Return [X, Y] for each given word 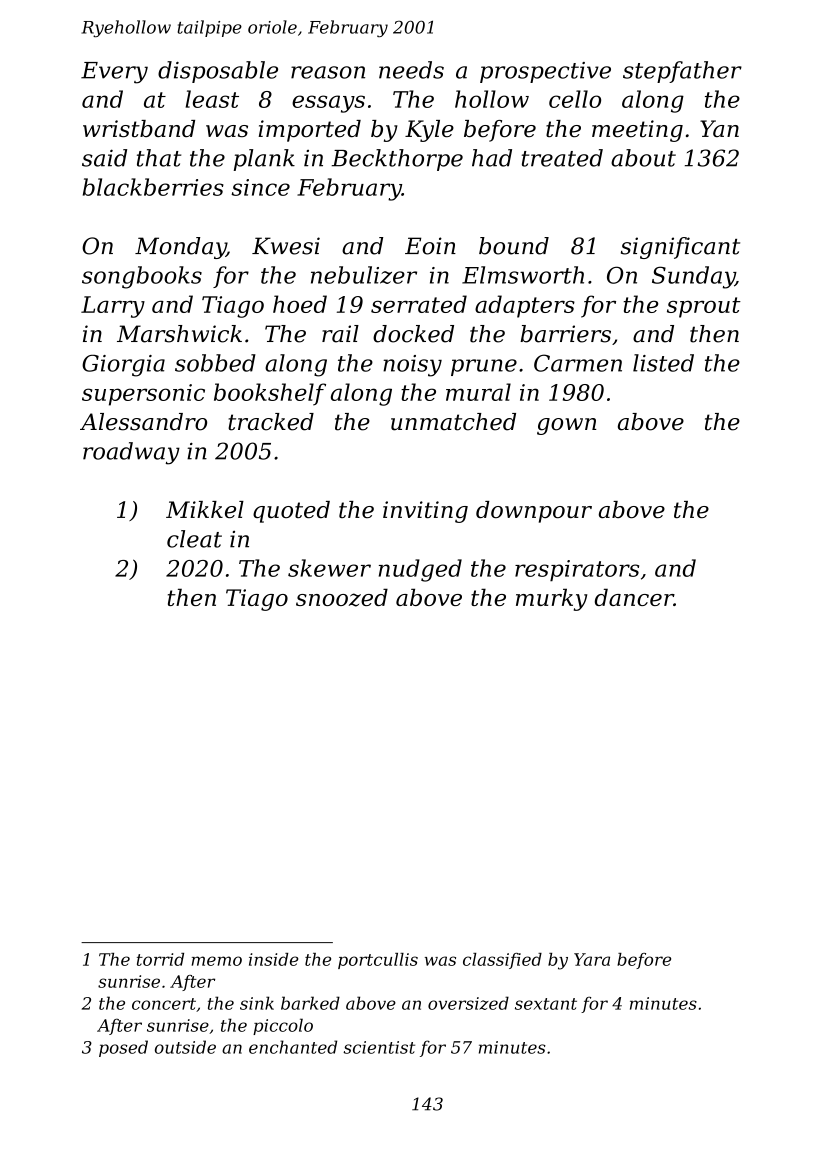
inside [273, 959]
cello [575, 99]
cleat [194, 539]
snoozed [342, 597]
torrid [160, 959]
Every [114, 73]
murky [551, 599]
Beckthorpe [397, 160]
